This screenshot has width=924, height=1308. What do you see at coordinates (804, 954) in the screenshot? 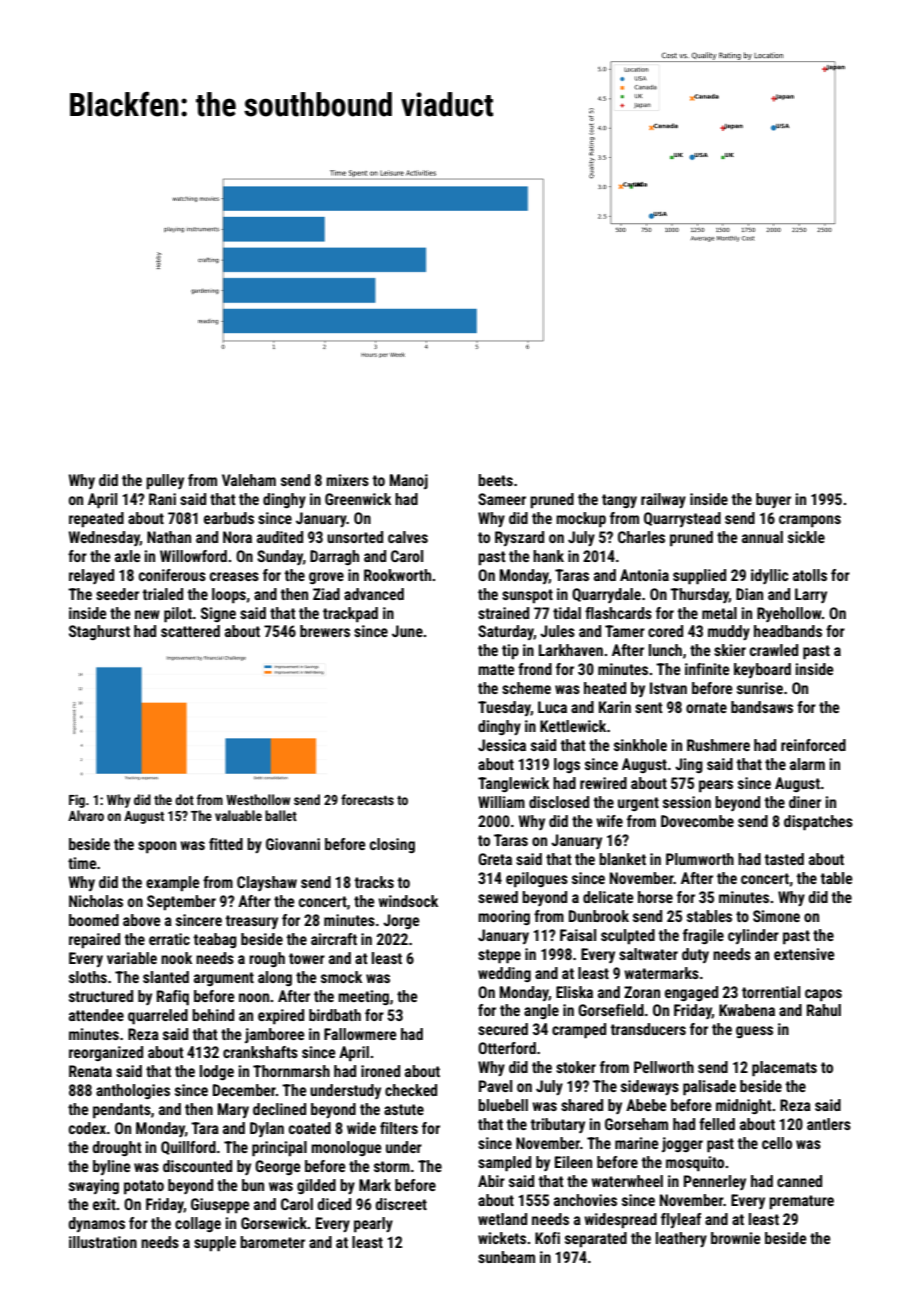
I see `extensive` at bounding box center [804, 954].
